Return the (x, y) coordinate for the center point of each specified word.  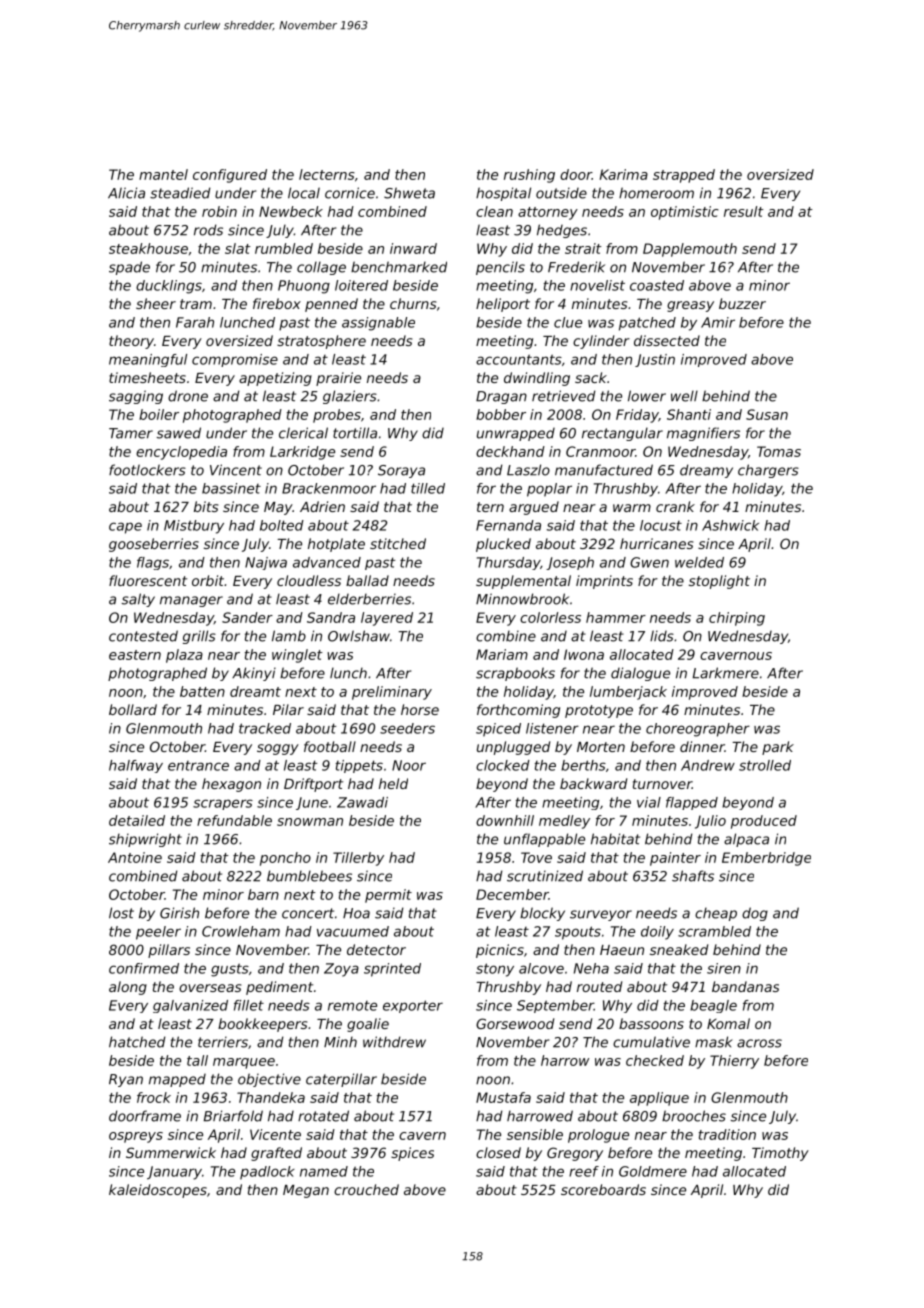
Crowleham (241, 931)
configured (230, 176)
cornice (350, 193)
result (744, 211)
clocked (503, 765)
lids (662, 636)
